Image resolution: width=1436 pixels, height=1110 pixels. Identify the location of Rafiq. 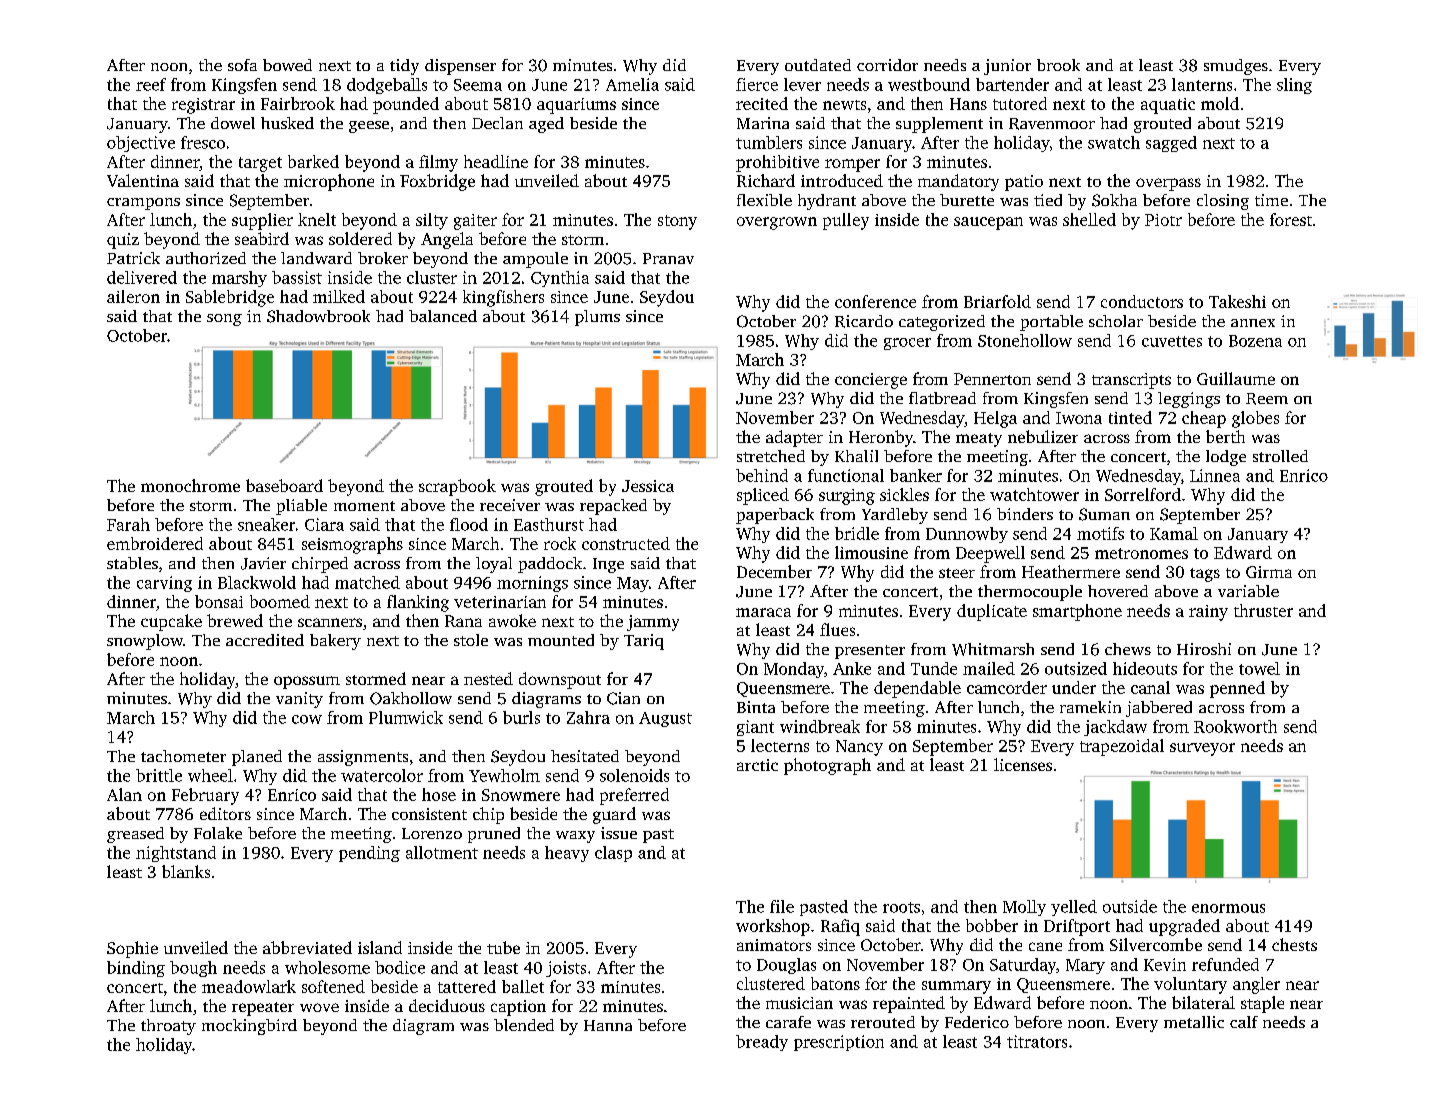
(840, 927).
